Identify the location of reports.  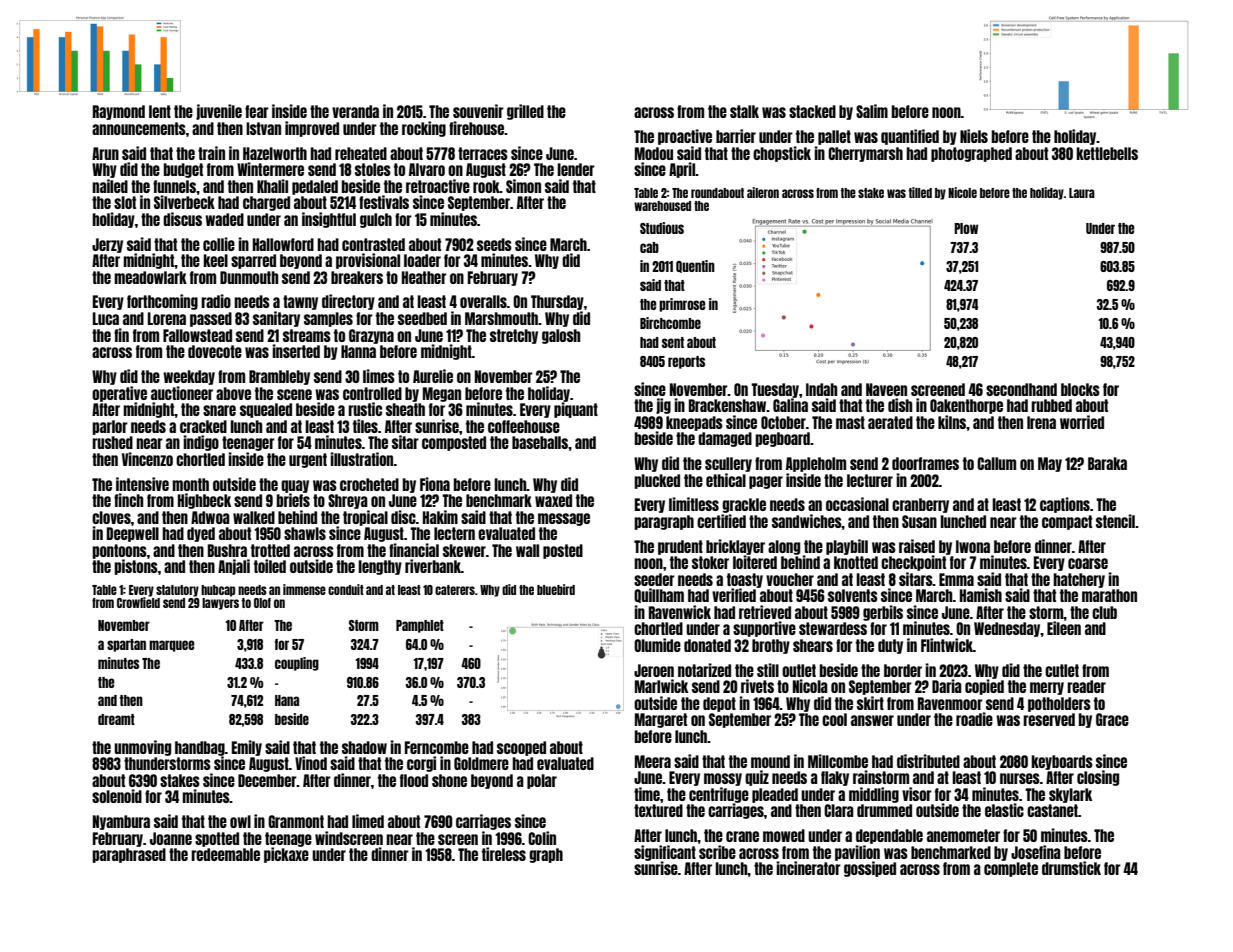
(686, 362).
